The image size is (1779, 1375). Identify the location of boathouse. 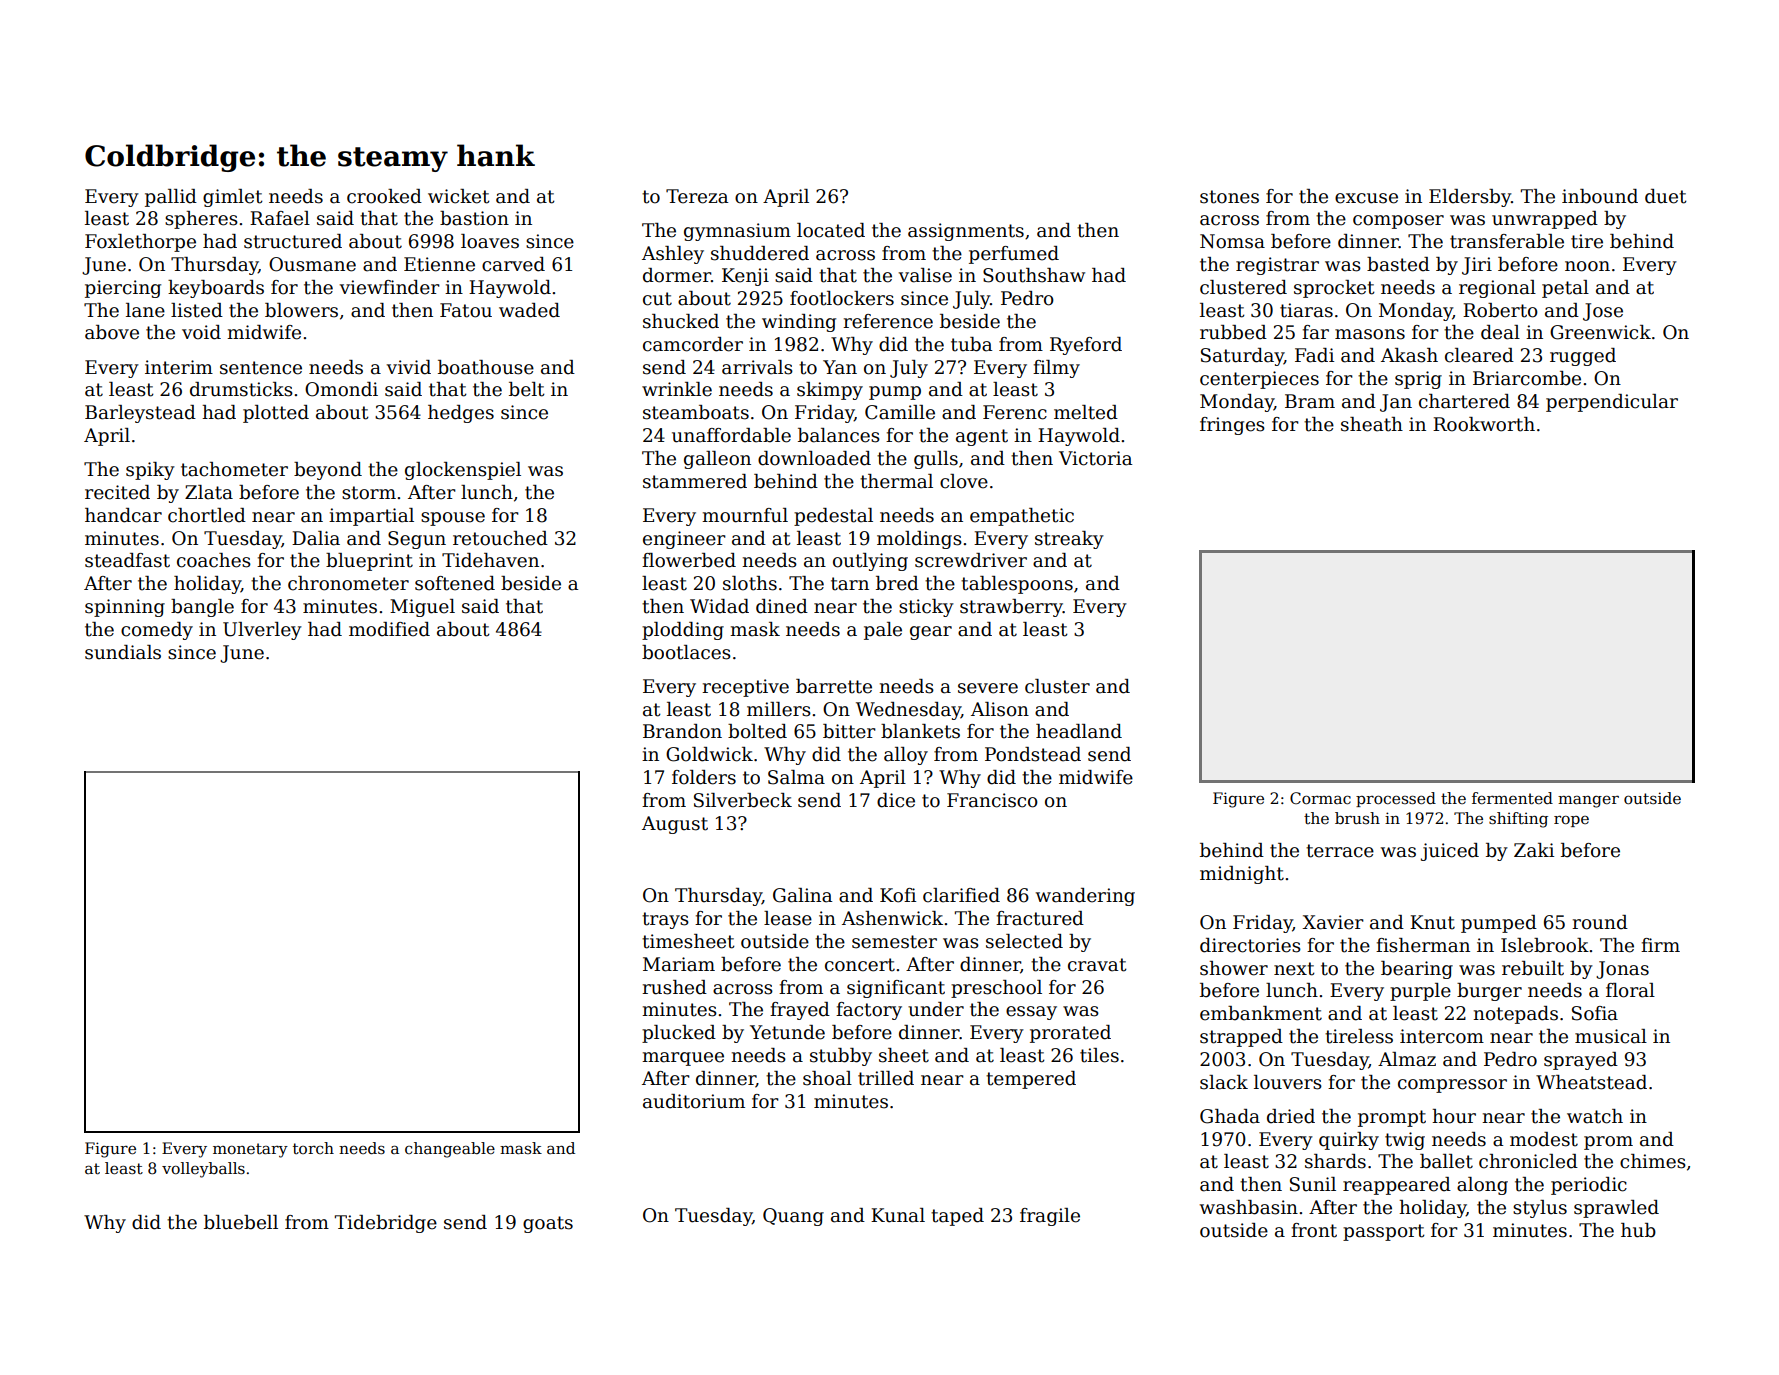
(486, 367).
